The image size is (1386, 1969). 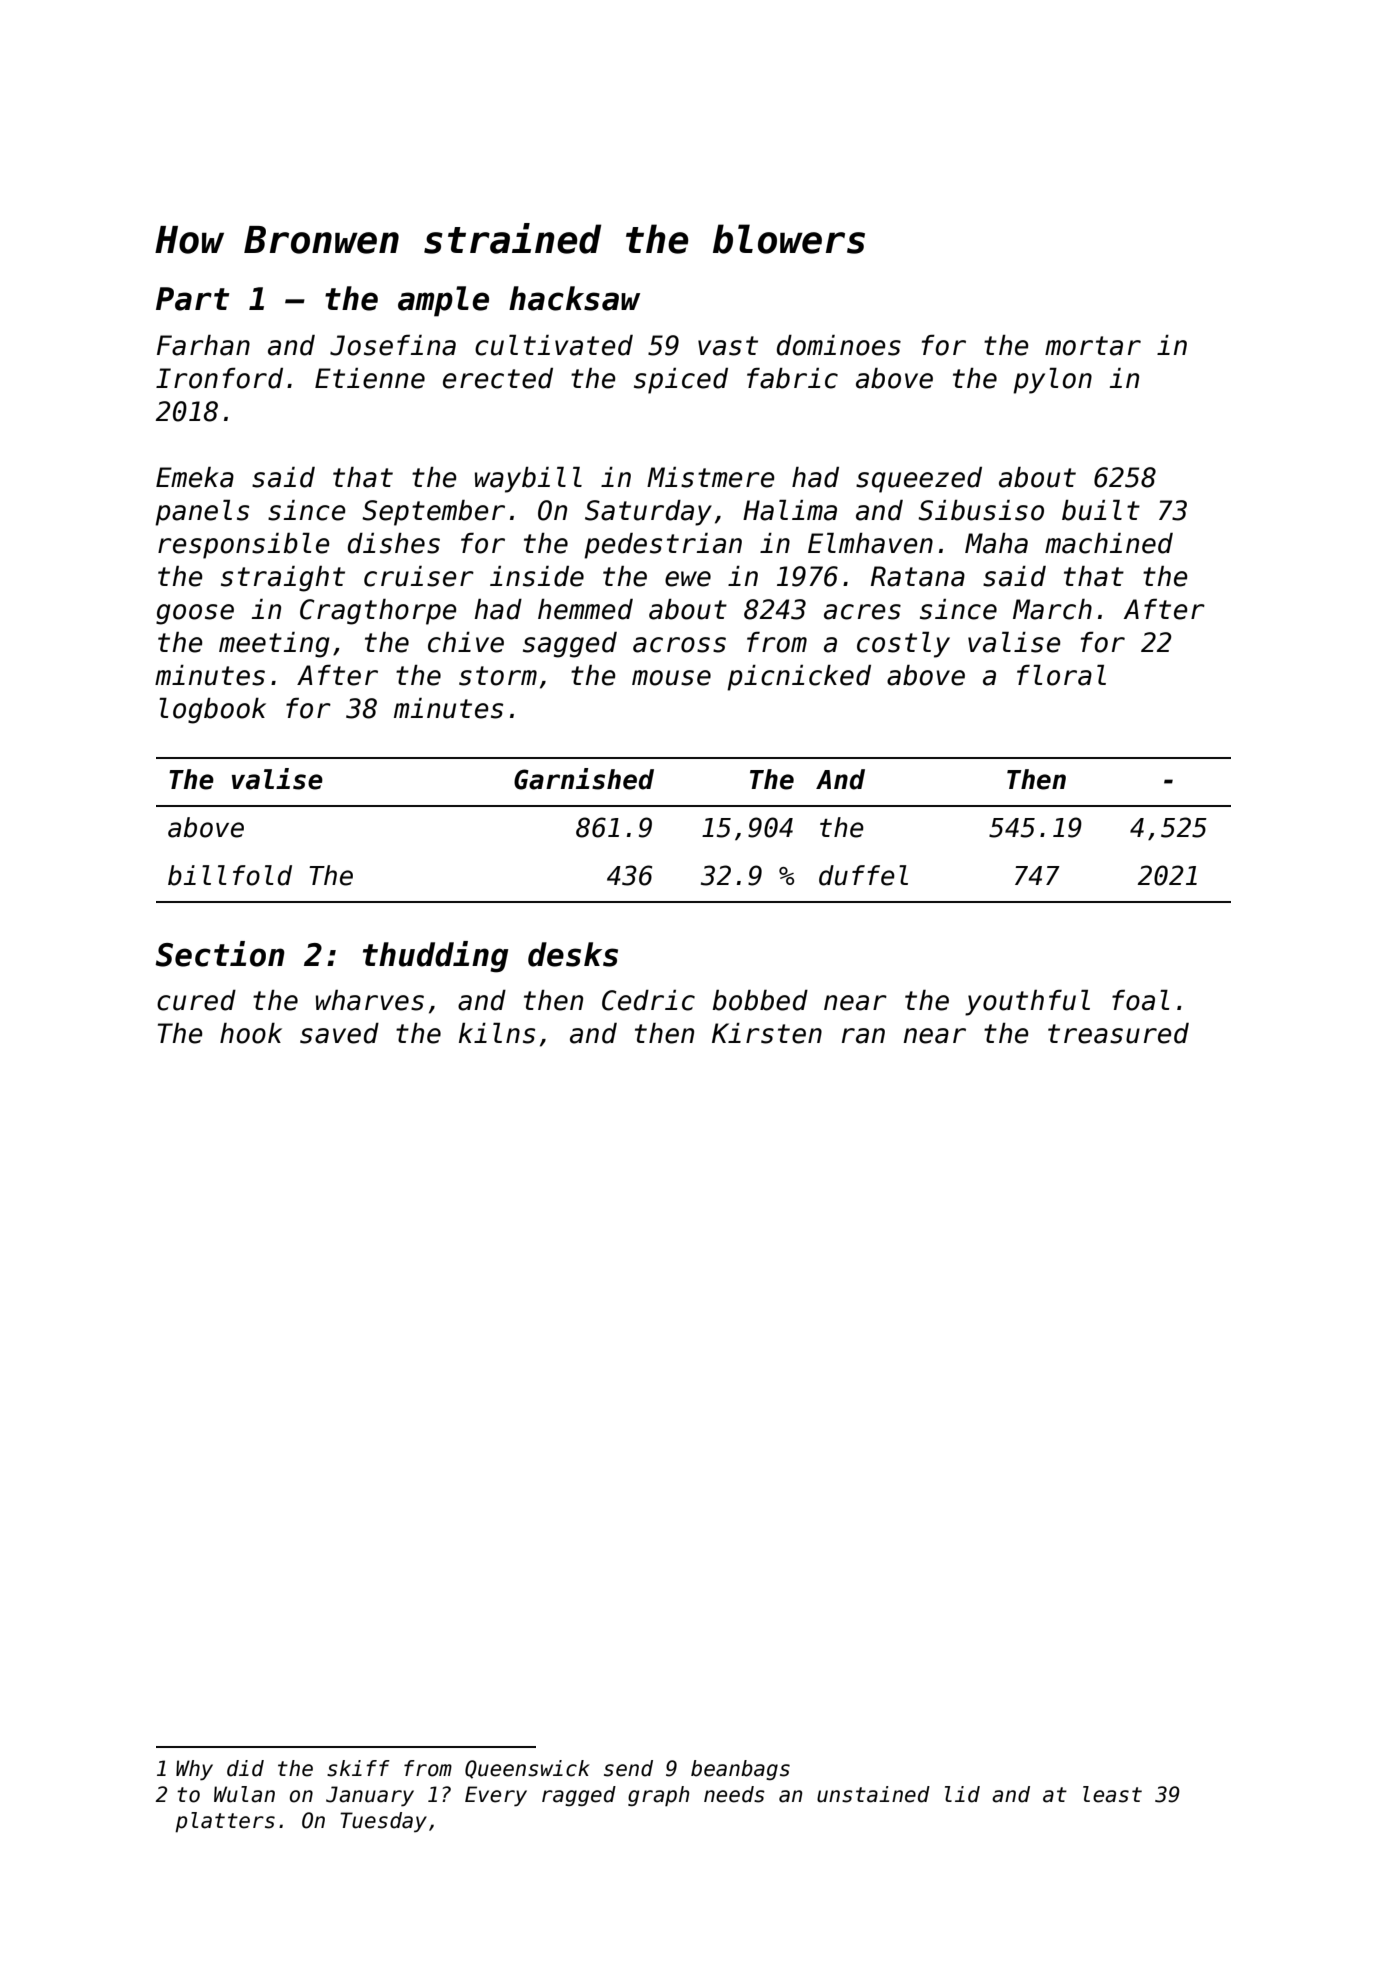 I want to click on fabric, so click(x=792, y=378).
